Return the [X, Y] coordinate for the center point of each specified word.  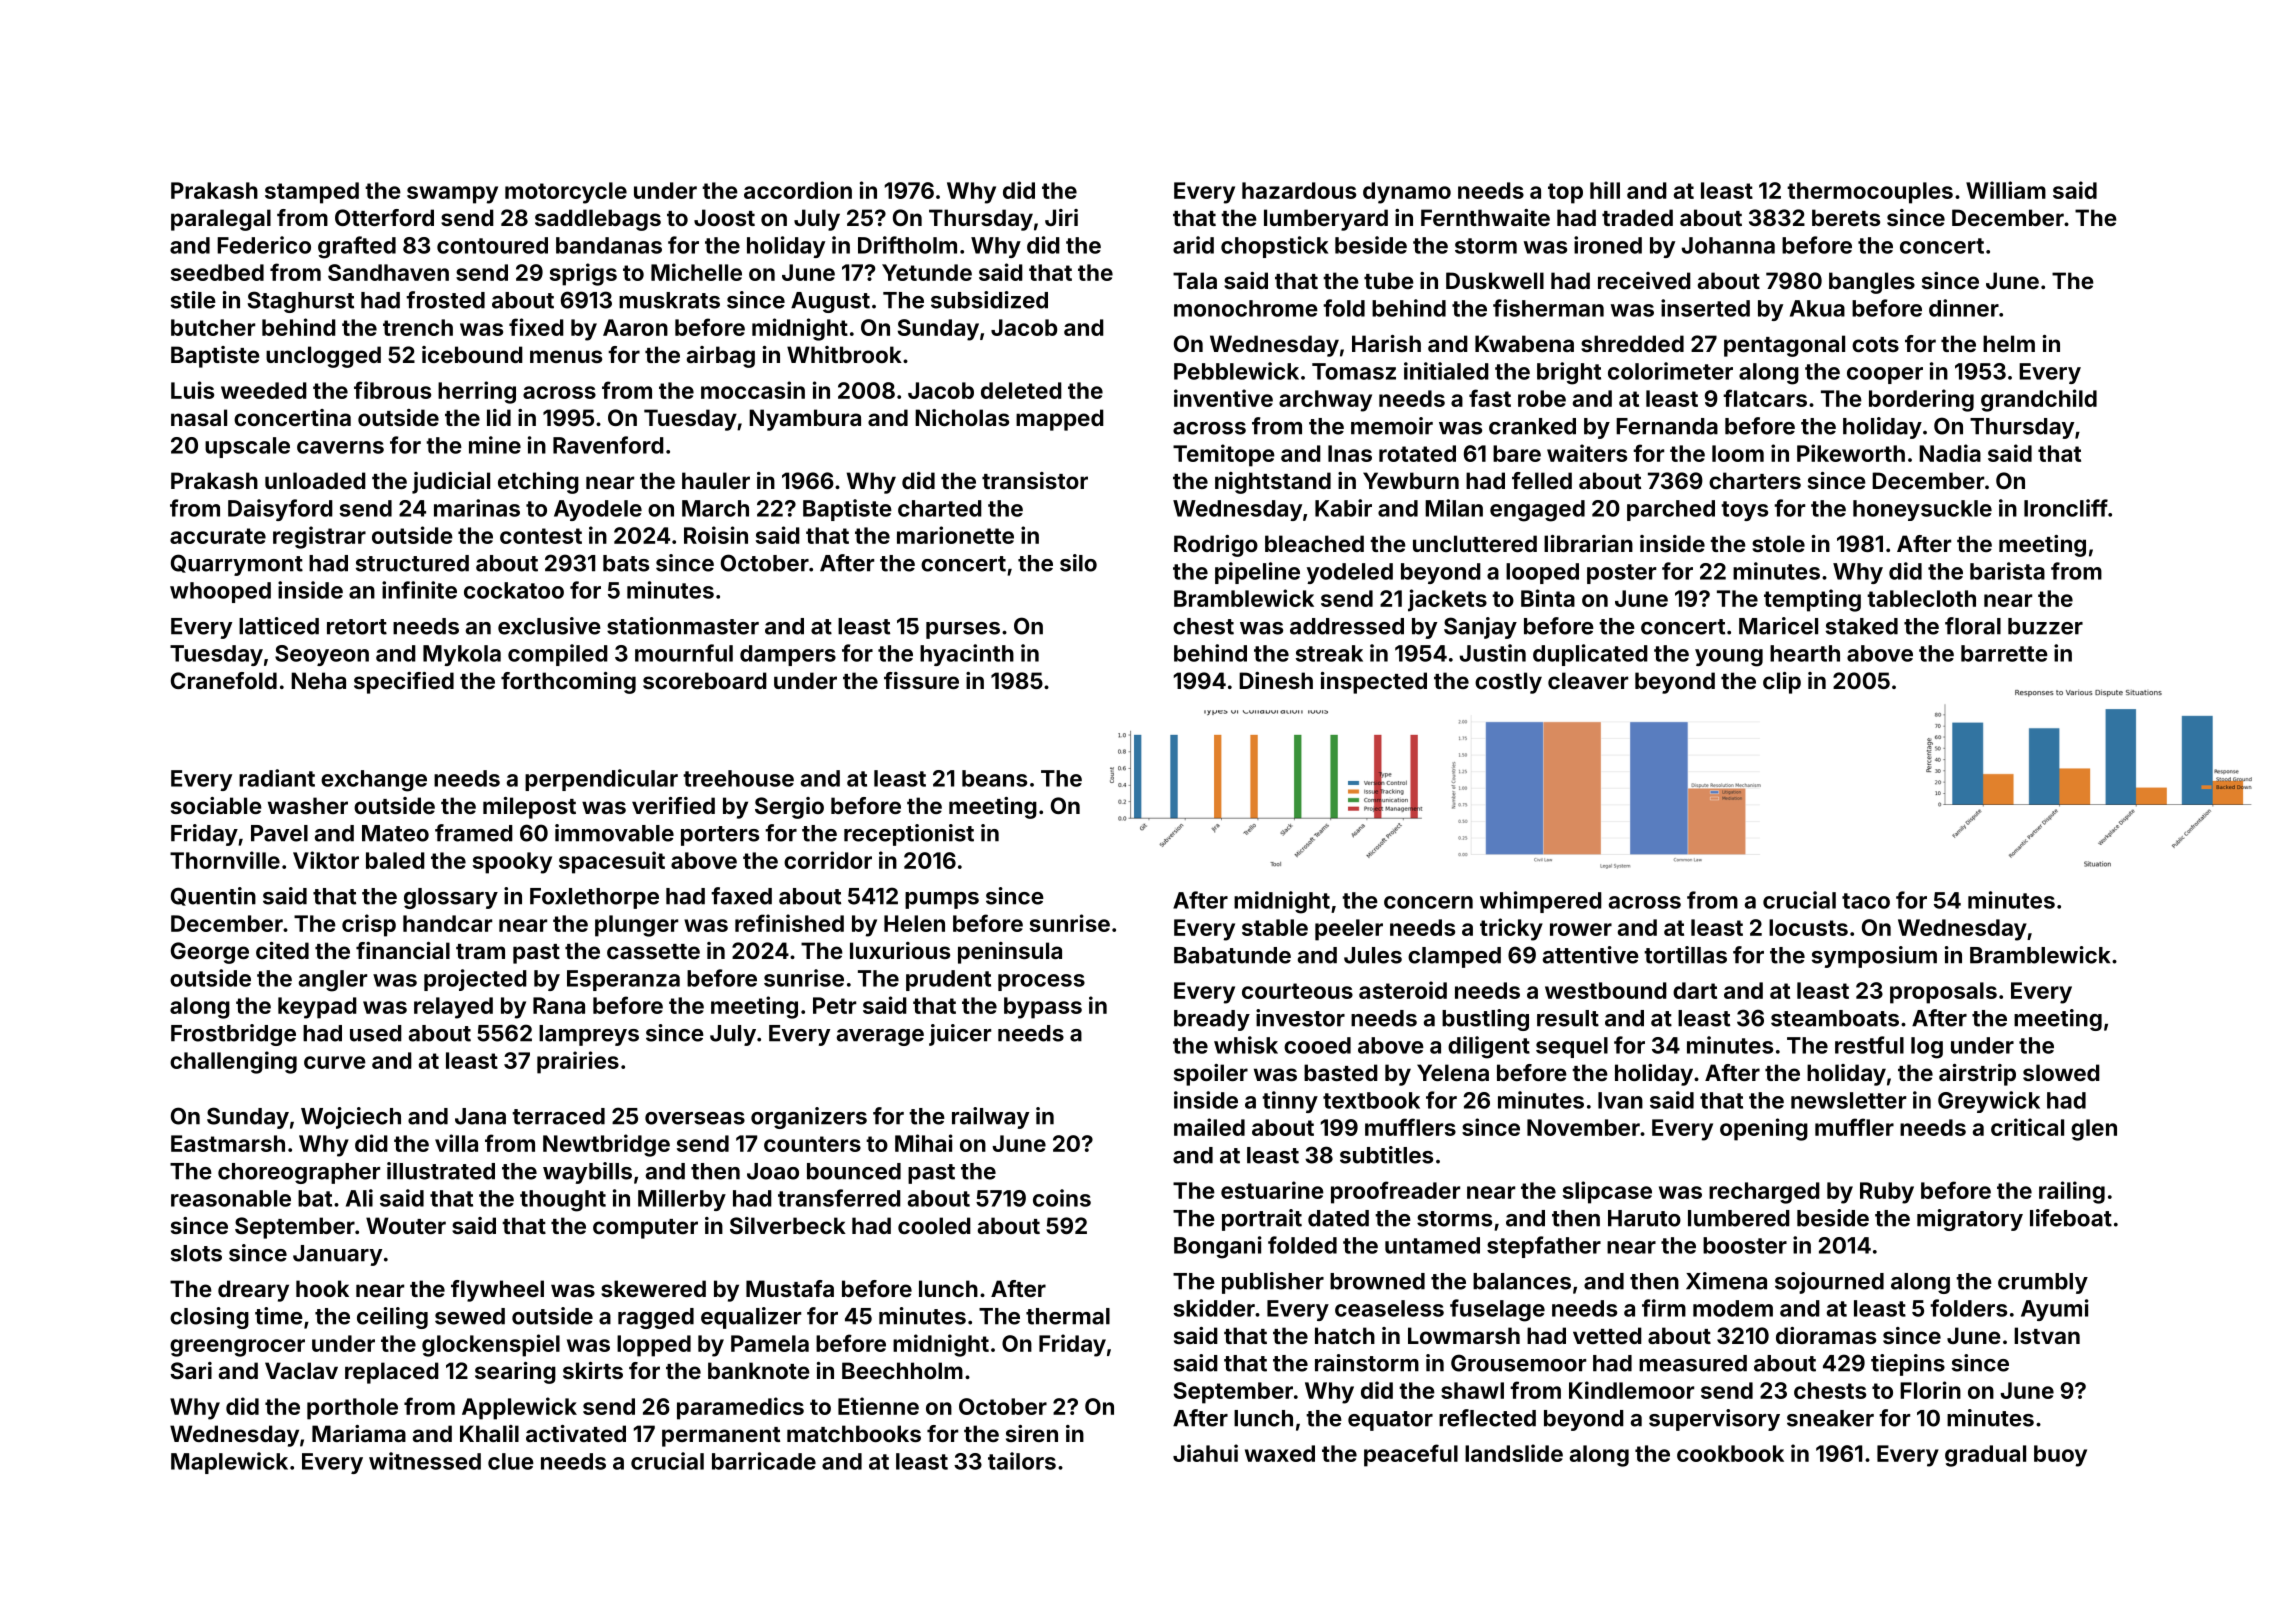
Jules [1373, 955]
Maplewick [229, 1463]
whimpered [1541, 902]
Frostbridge [233, 1035]
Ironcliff [2066, 508]
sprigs [583, 274]
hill [1605, 190]
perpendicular [601, 780]
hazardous [1299, 190]
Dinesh [1276, 680]
